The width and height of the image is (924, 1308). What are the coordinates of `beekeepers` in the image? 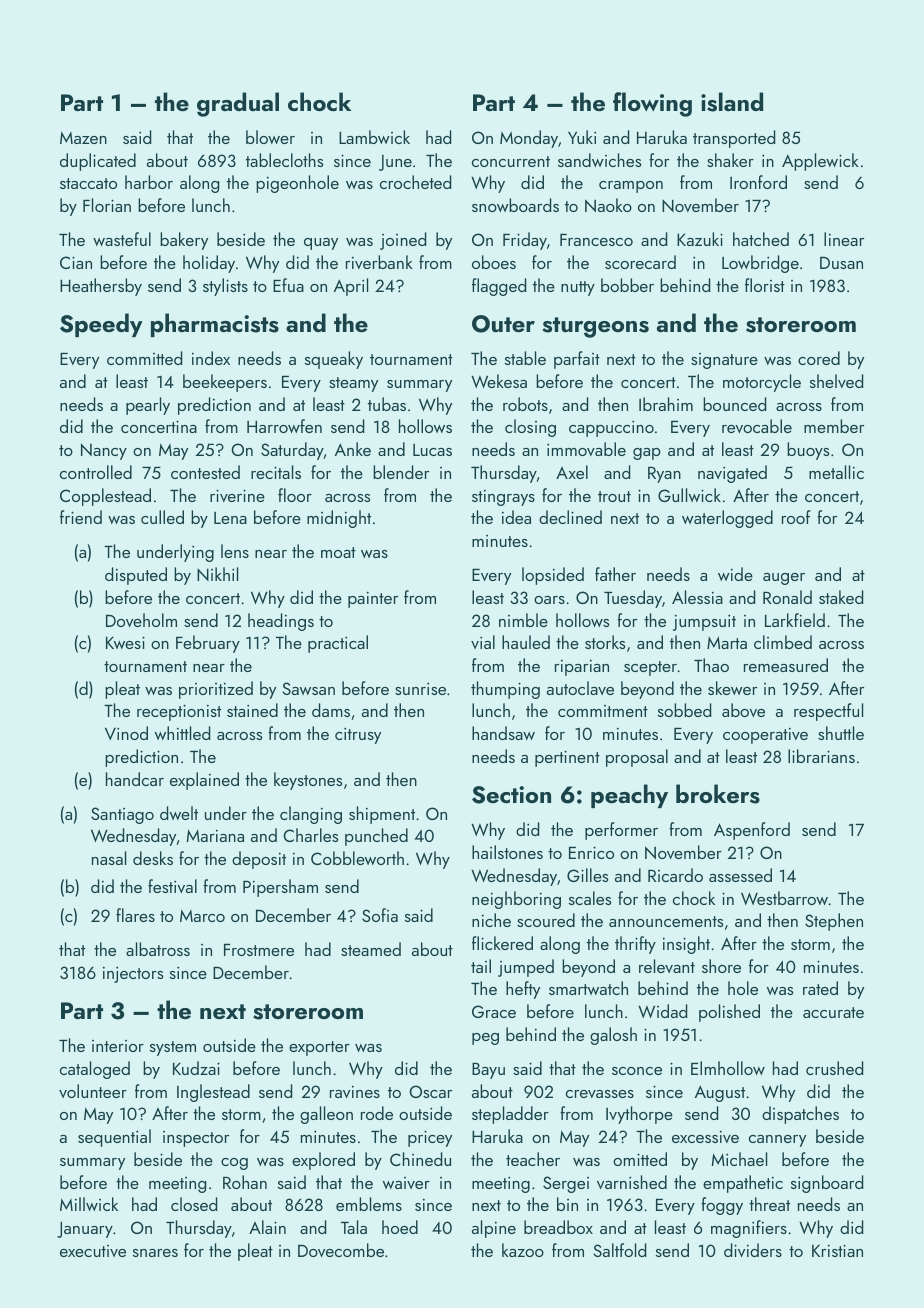 It's located at (225, 383).
